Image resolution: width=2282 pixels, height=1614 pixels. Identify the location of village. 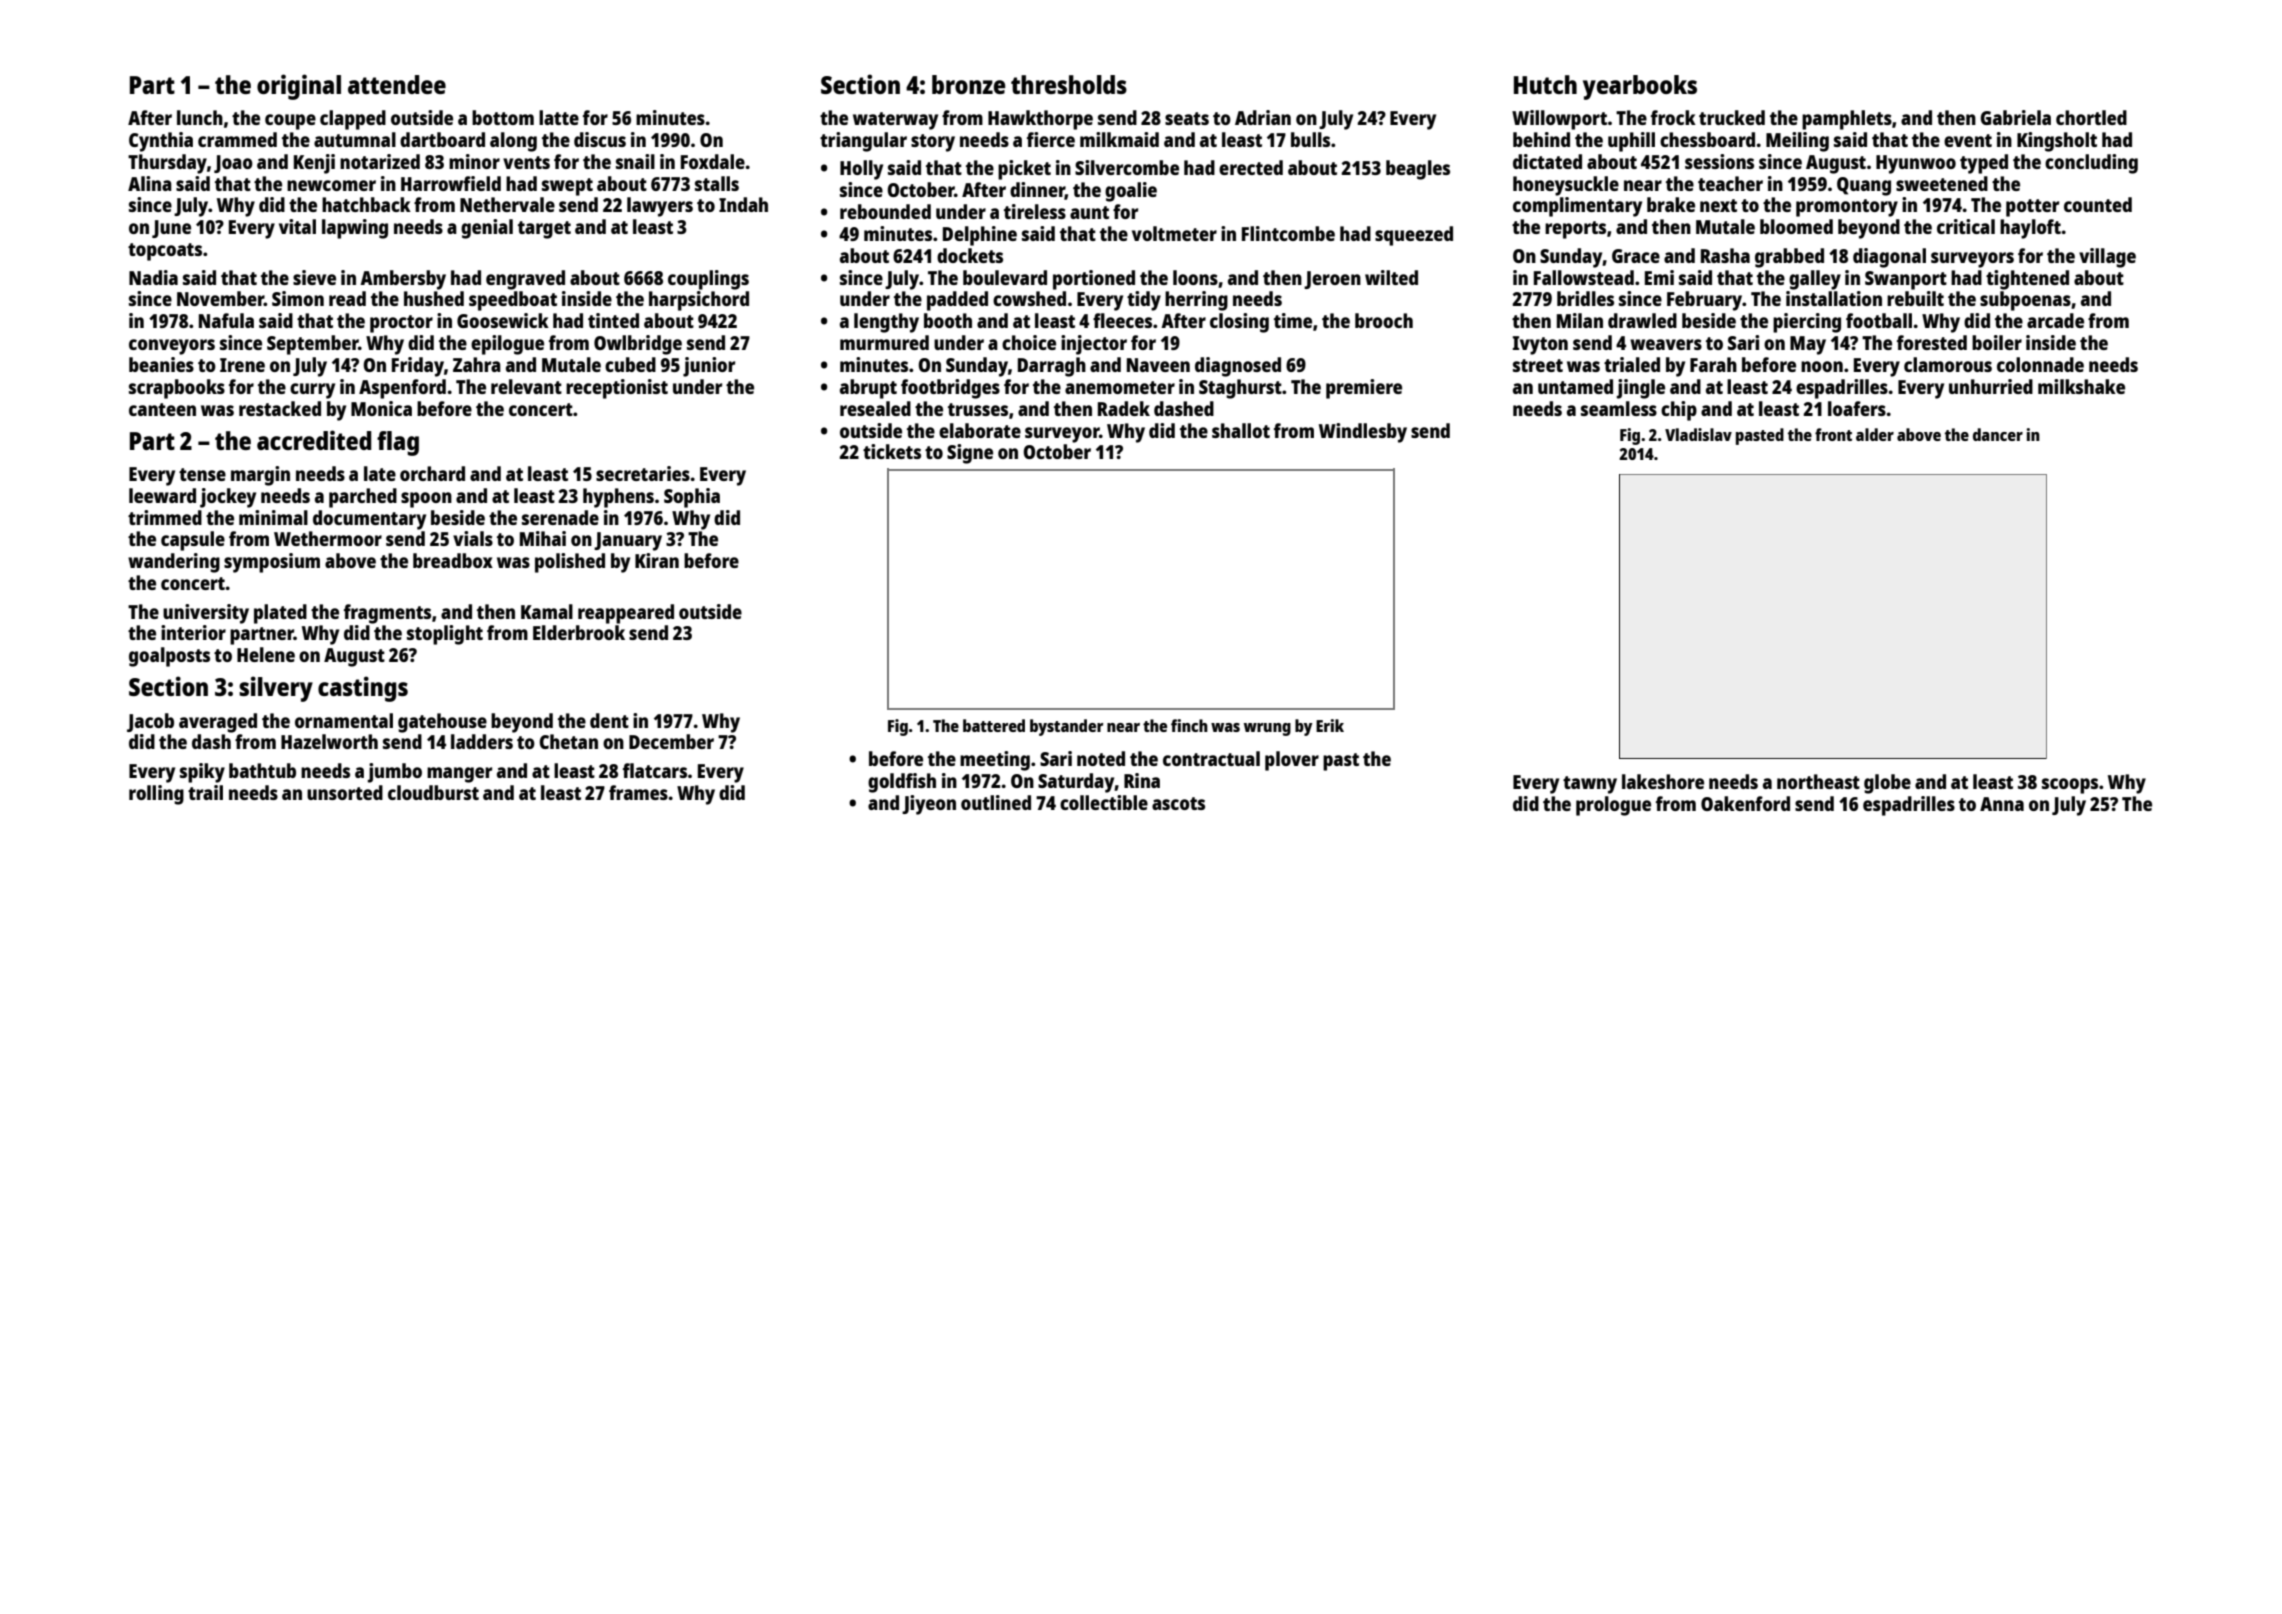
(2107, 258).
